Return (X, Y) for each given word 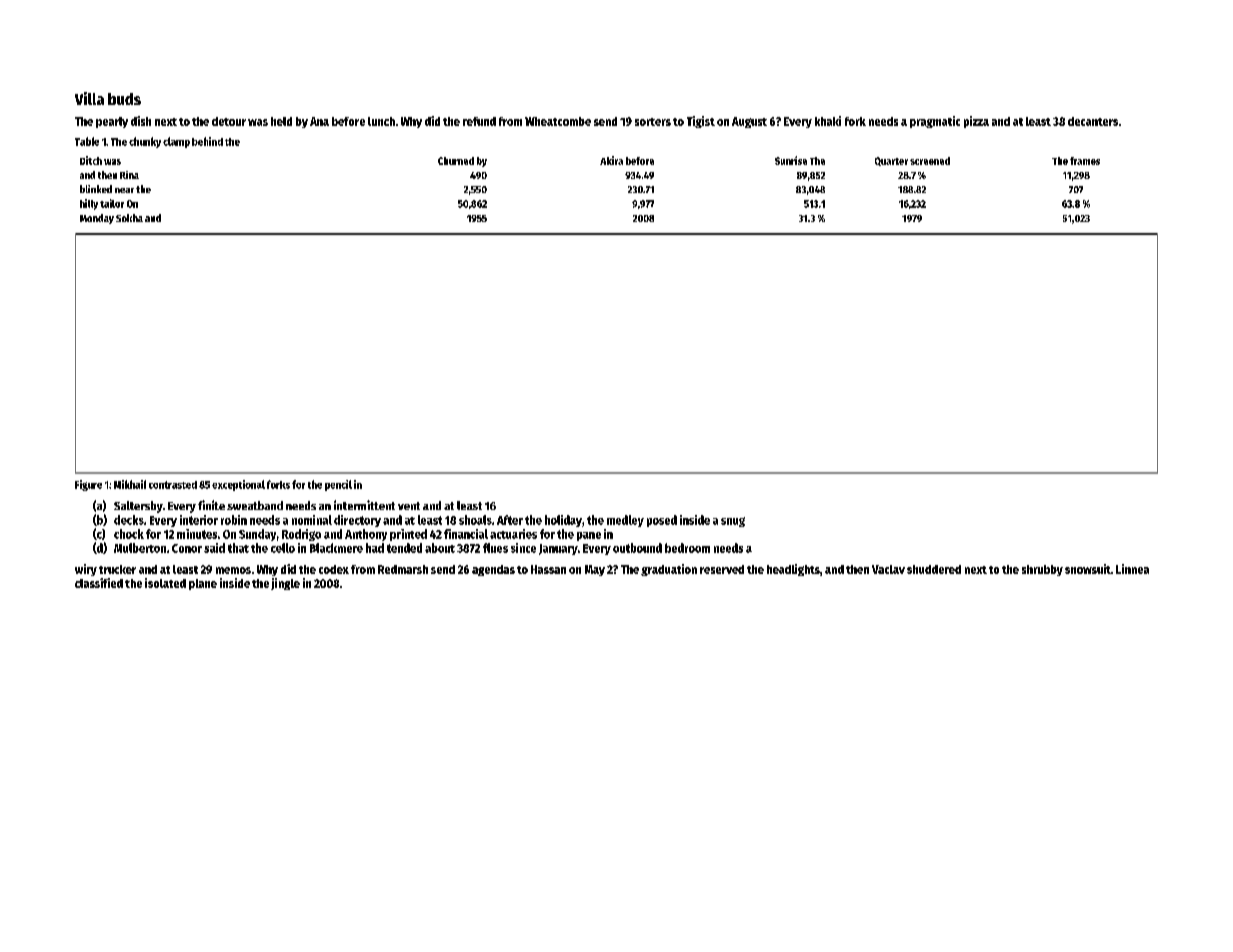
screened (930, 161)
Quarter (891, 161)
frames (1085, 161)
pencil (338, 485)
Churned (456, 161)
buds (124, 99)
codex (334, 569)
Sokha (129, 218)
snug (733, 522)
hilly (89, 204)
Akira (611, 160)
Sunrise (791, 160)
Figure (88, 485)
